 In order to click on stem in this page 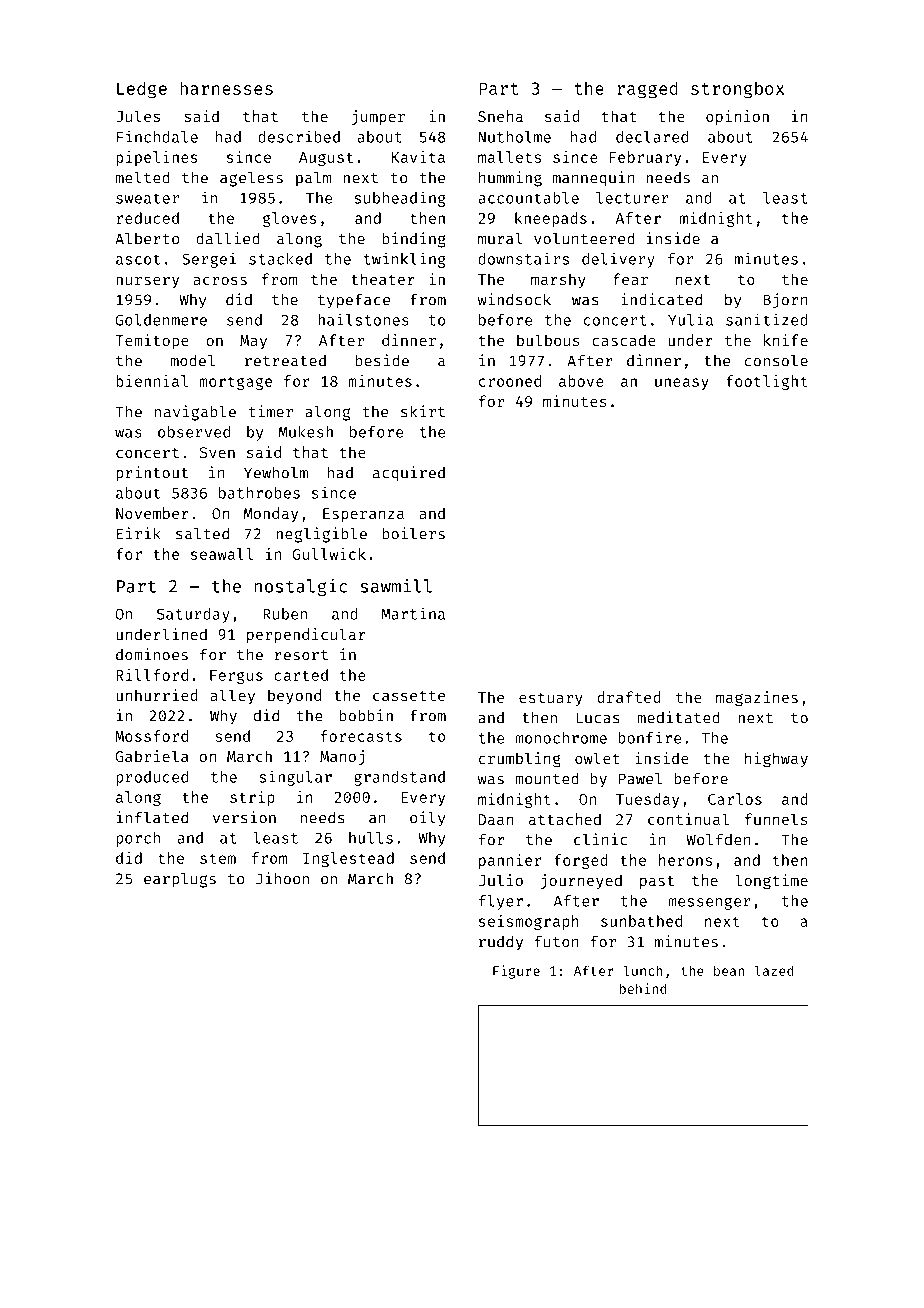, I will do `click(218, 858)`.
